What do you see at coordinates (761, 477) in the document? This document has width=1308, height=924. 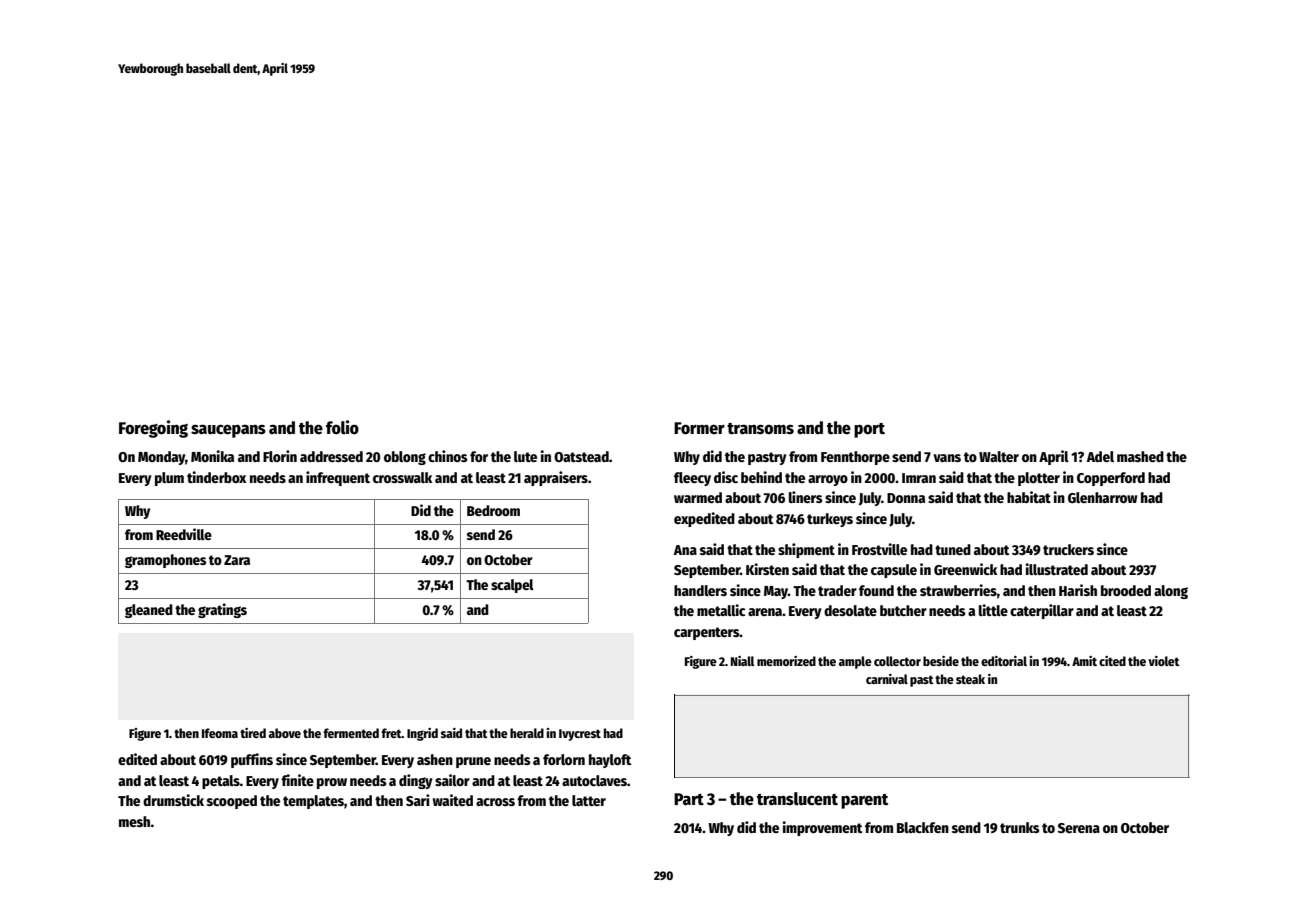 I see `behind` at bounding box center [761, 477].
